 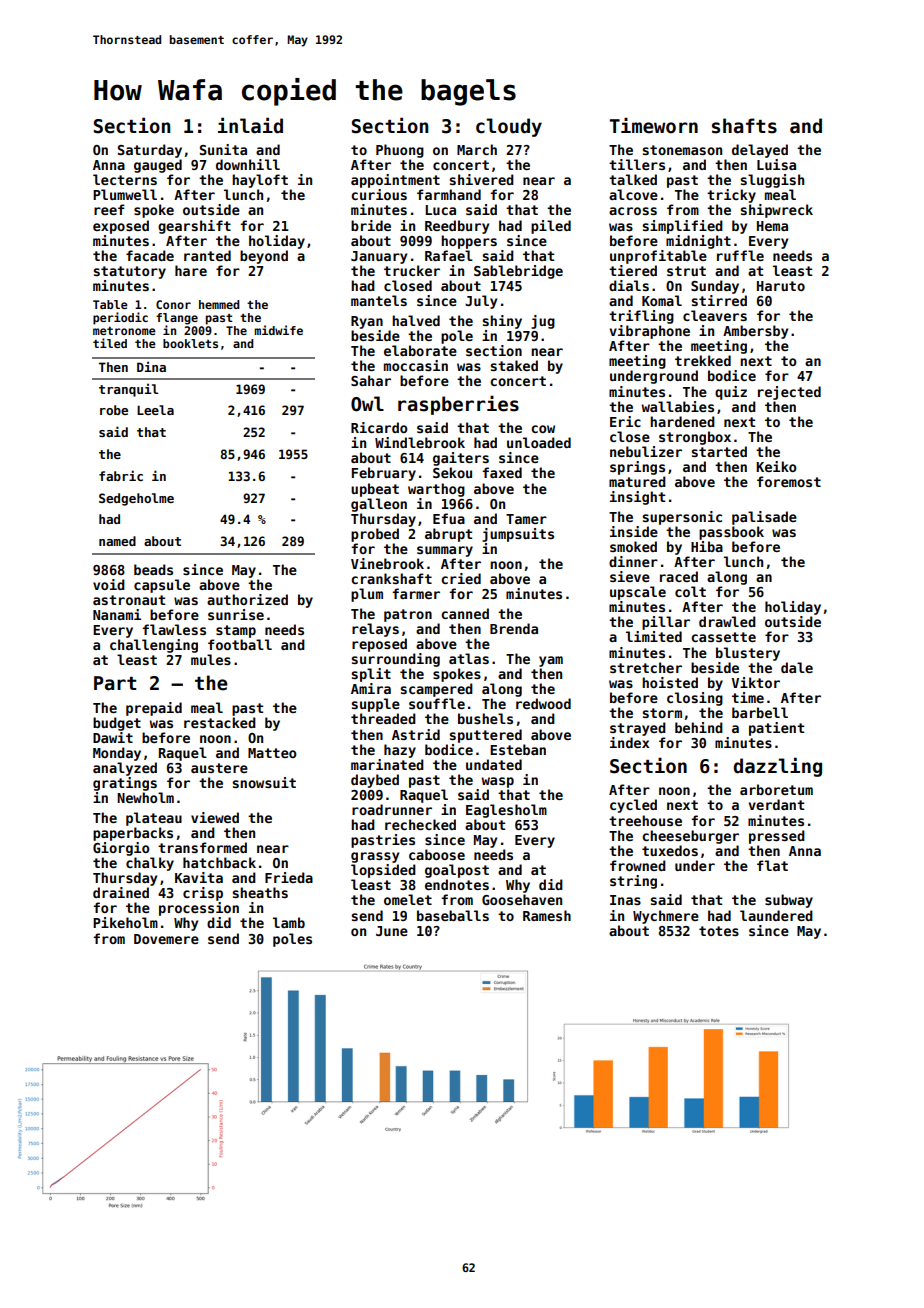 I want to click on named, so click(x=117, y=541).
